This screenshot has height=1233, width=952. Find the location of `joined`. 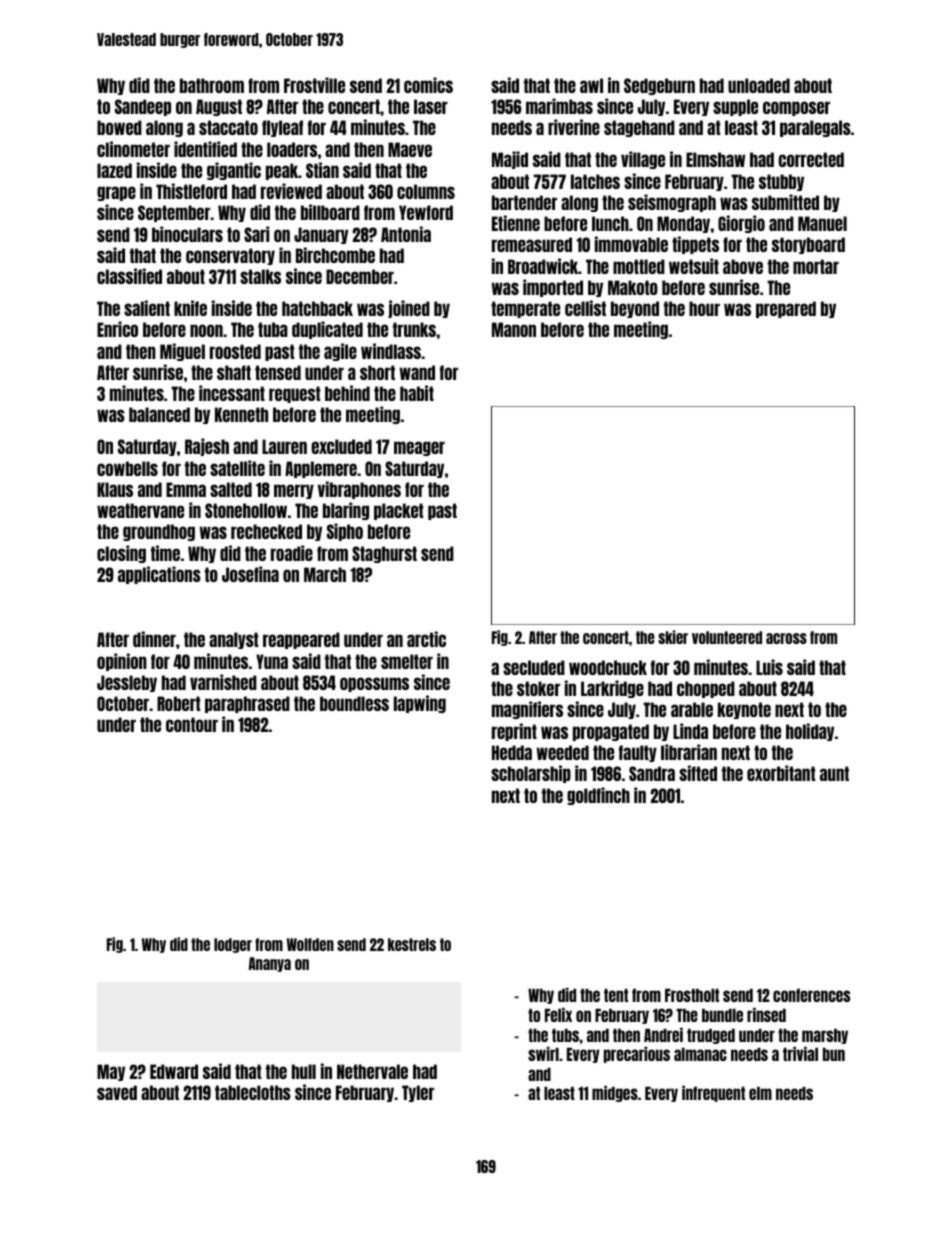

joined is located at coordinates (409, 309).
